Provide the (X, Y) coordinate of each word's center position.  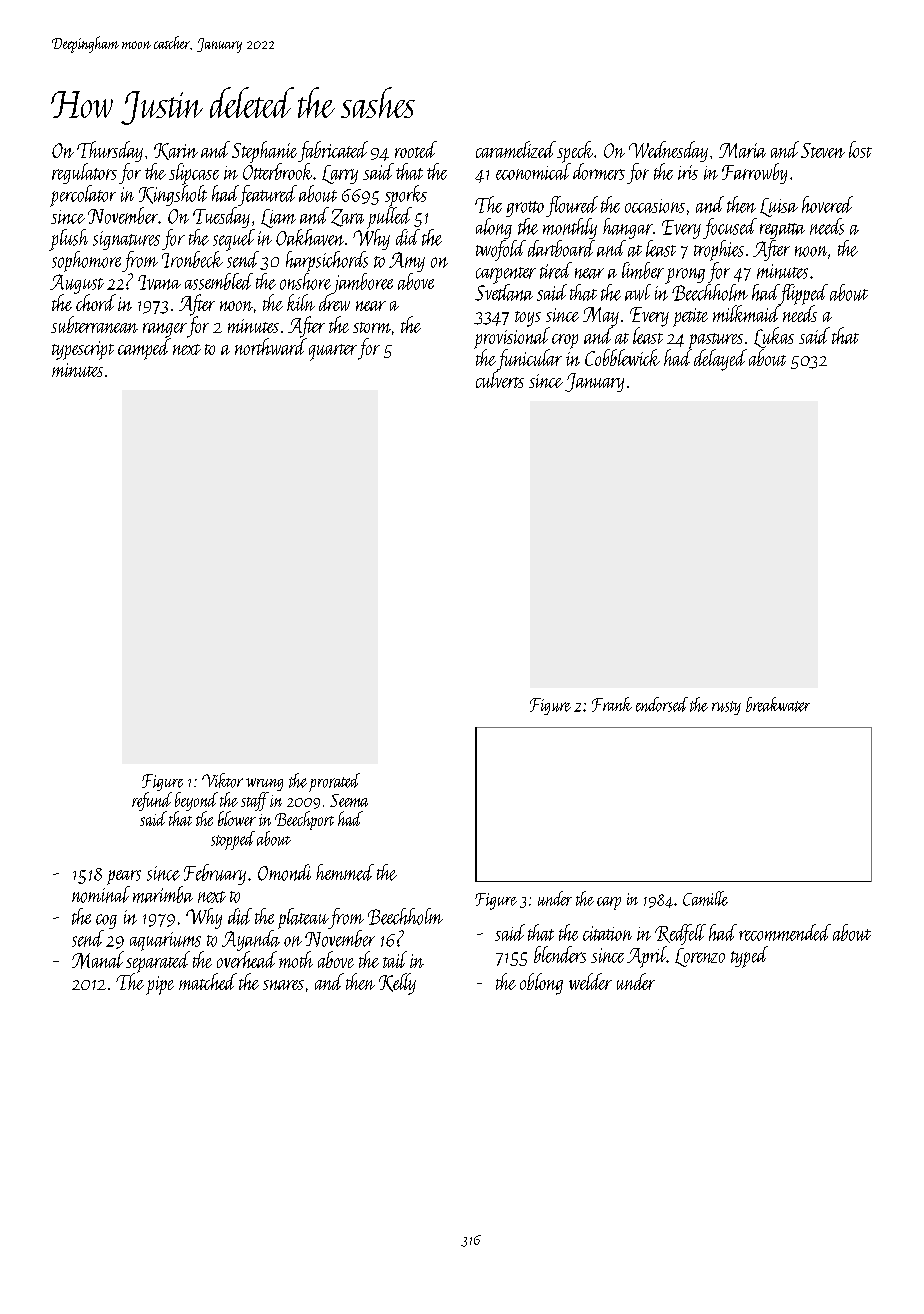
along (494, 228)
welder (590, 981)
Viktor (222, 780)
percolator (83, 196)
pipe (160, 985)
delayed (720, 360)
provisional (512, 338)
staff (255, 801)
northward (271, 346)
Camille (705, 898)
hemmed (345, 872)
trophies (719, 250)
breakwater (778, 704)
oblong (541, 984)
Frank (612, 704)
